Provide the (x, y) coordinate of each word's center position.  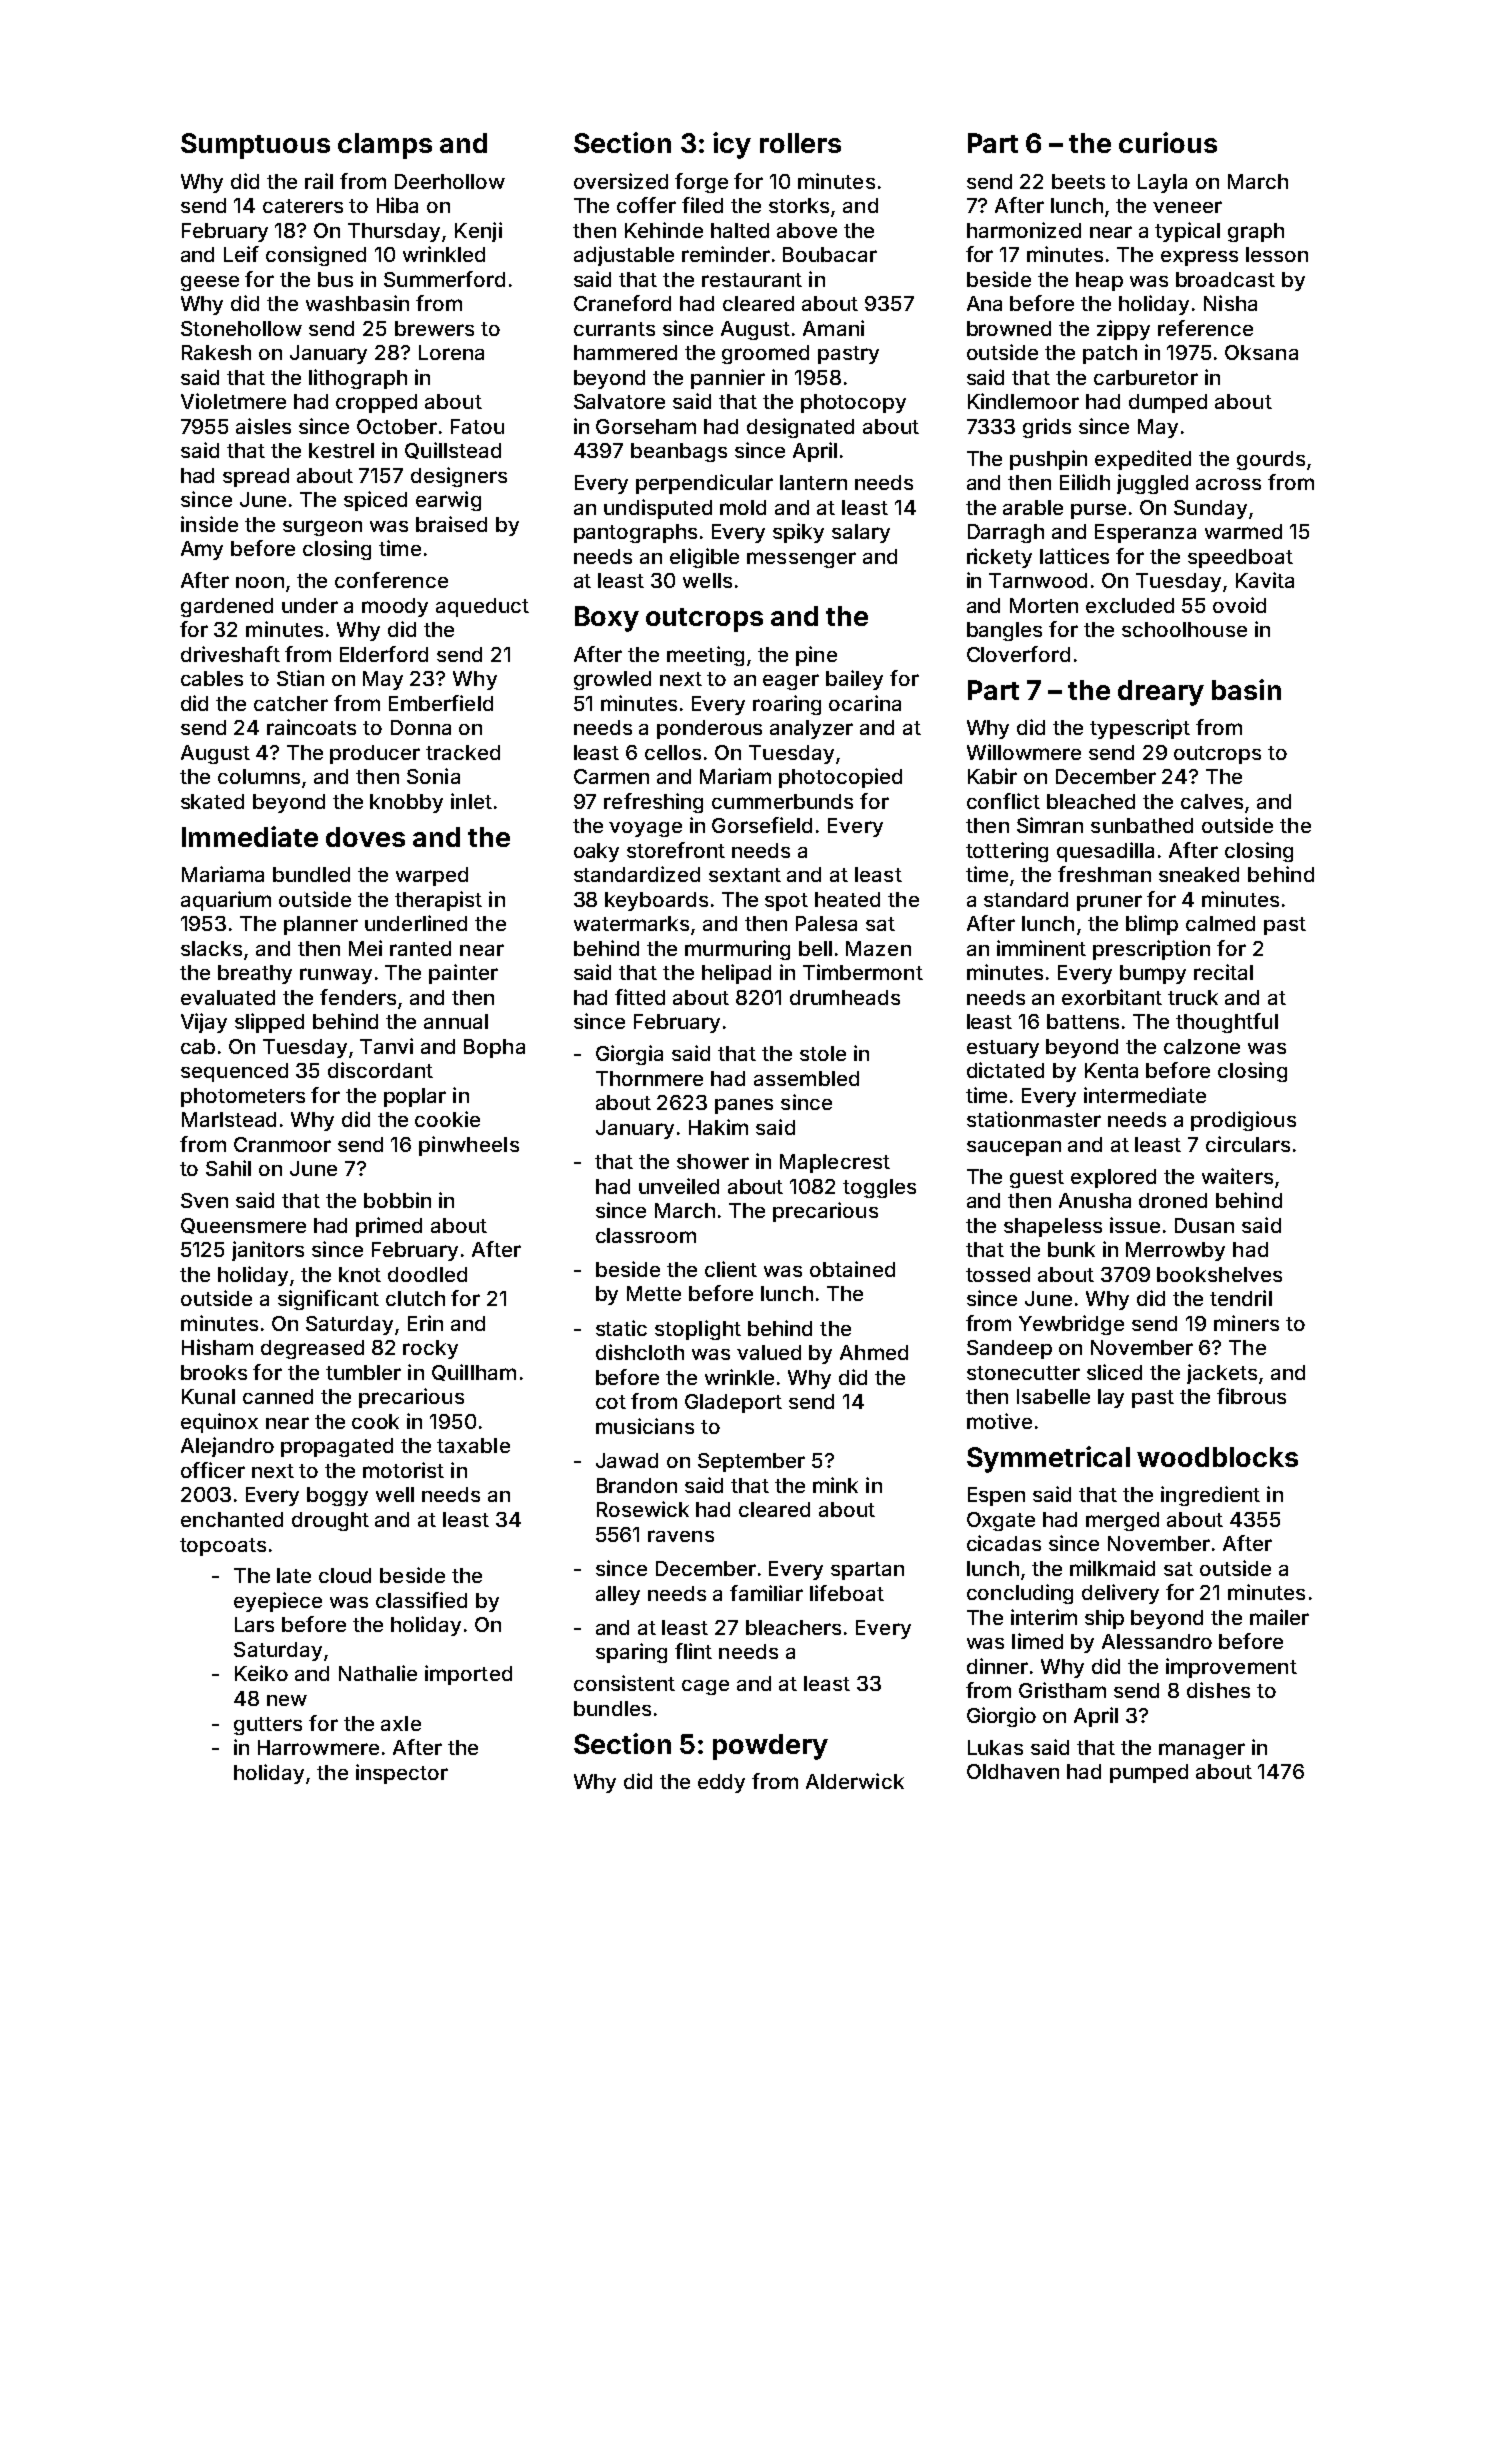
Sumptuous (255, 146)
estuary (1003, 1049)
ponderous (709, 729)
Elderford (384, 654)
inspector (402, 1774)
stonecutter (1023, 1373)
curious (1168, 142)
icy (732, 145)
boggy (337, 1496)
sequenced (234, 1072)
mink (835, 1485)
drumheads (845, 997)
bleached (1091, 801)
